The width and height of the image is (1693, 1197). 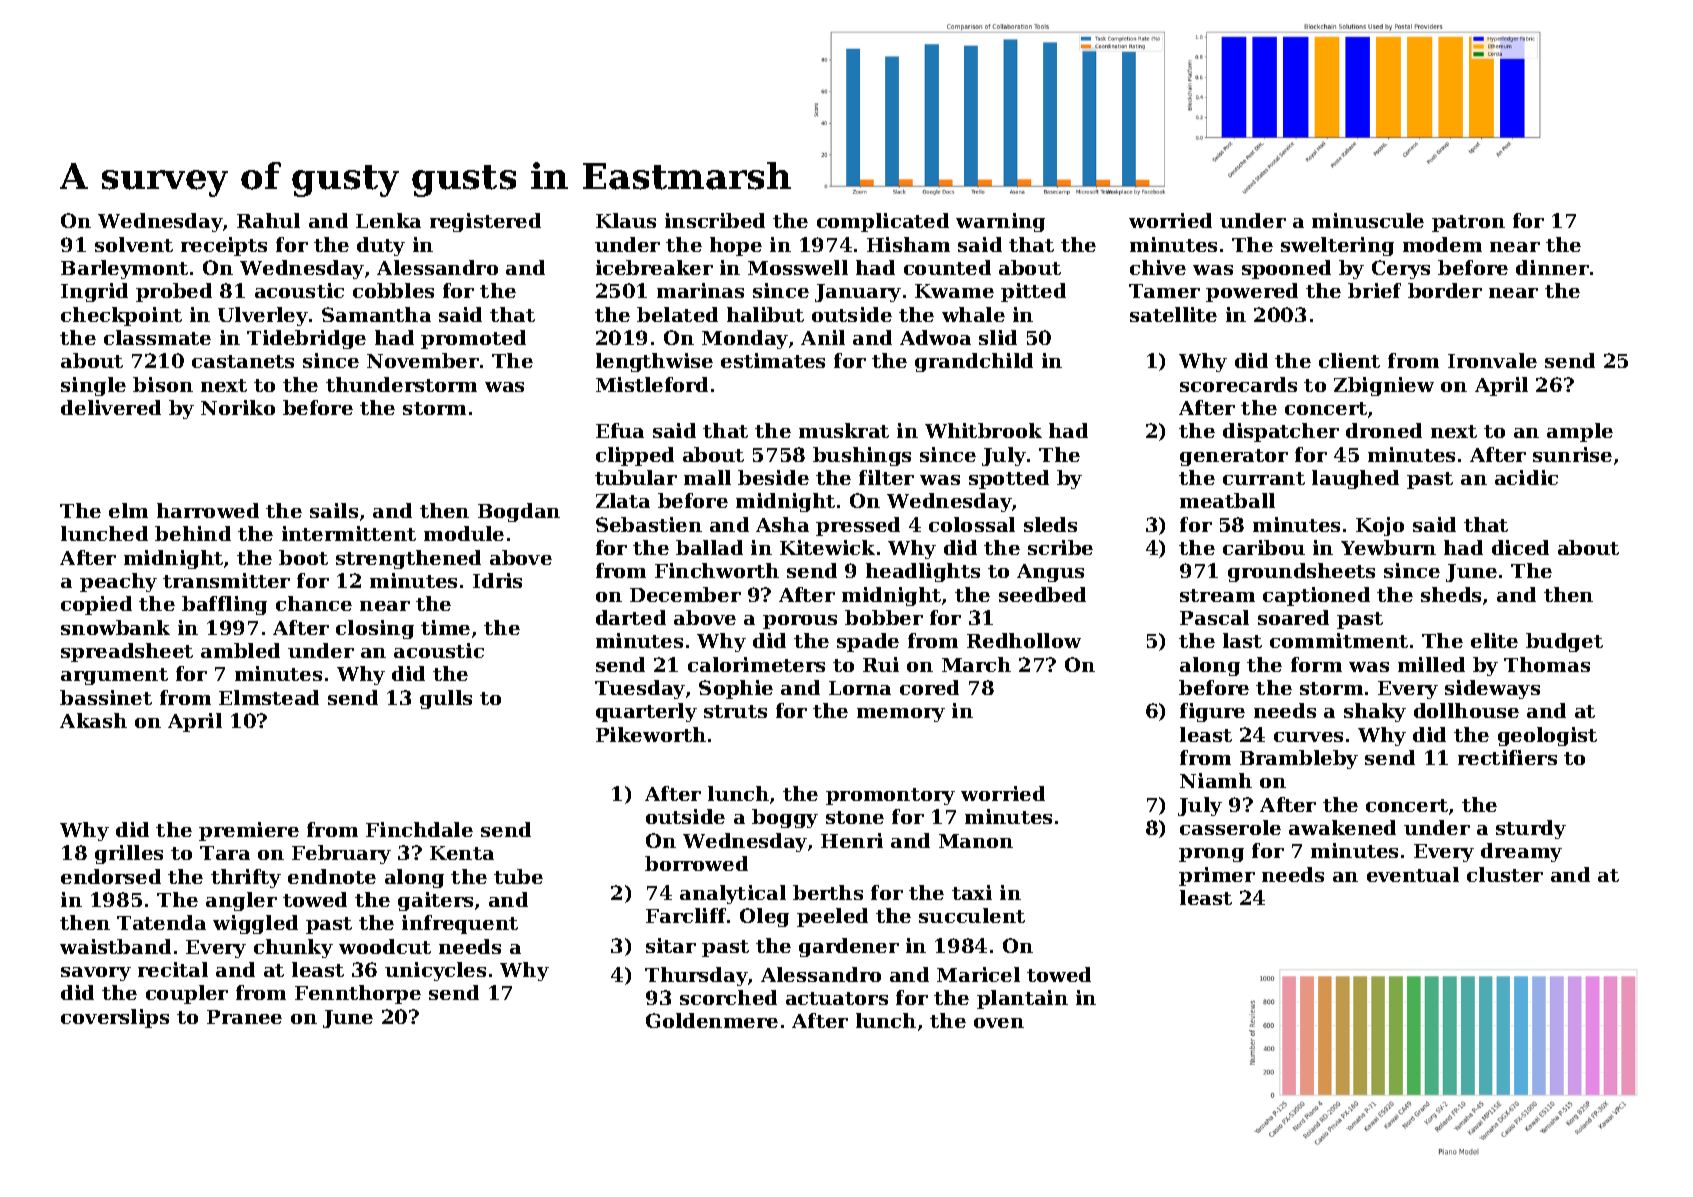 What do you see at coordinates (1024, 640) in the image?
I see `Redhollow` at bounding box center [1024, 640].
